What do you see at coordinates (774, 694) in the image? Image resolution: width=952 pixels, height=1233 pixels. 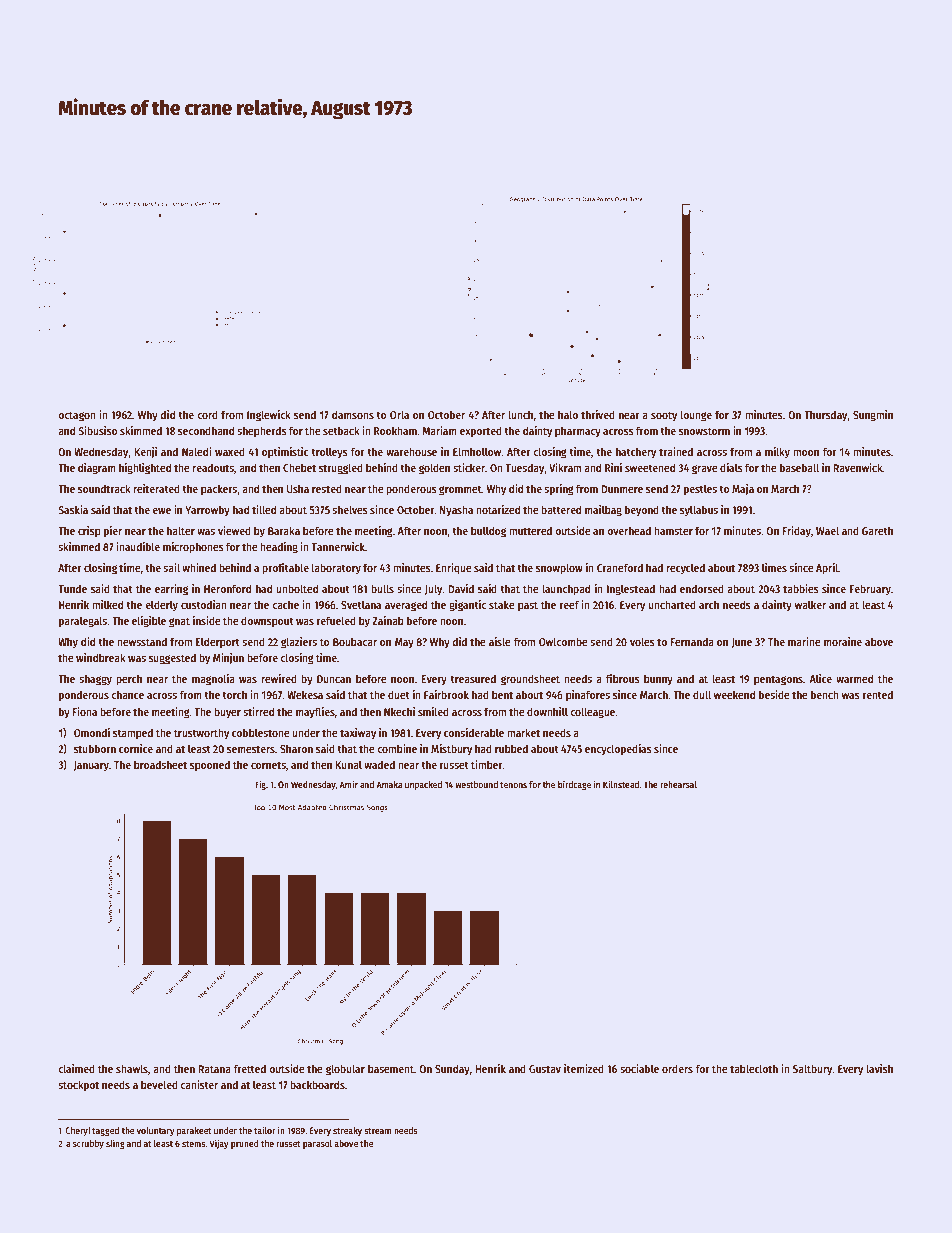 I see `beside` at bounding box center [774, 694].
